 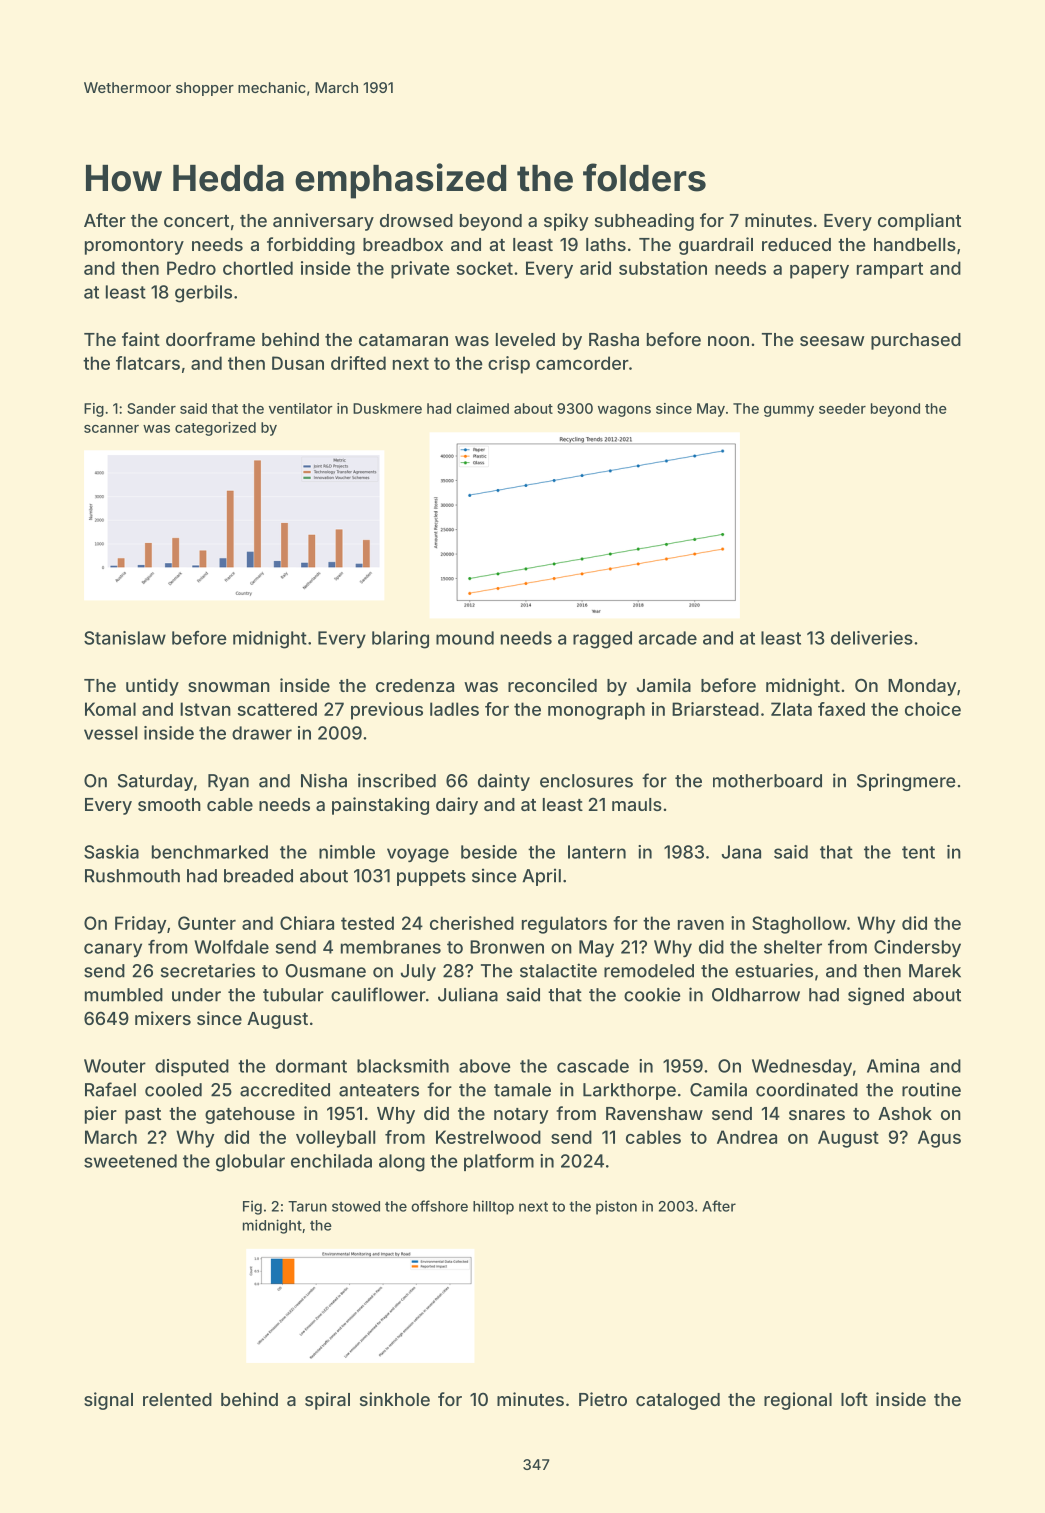 What do you see at coordinates (644, 222) in the screenshot?
I see `subheading` at bounding box center [644, 222].
